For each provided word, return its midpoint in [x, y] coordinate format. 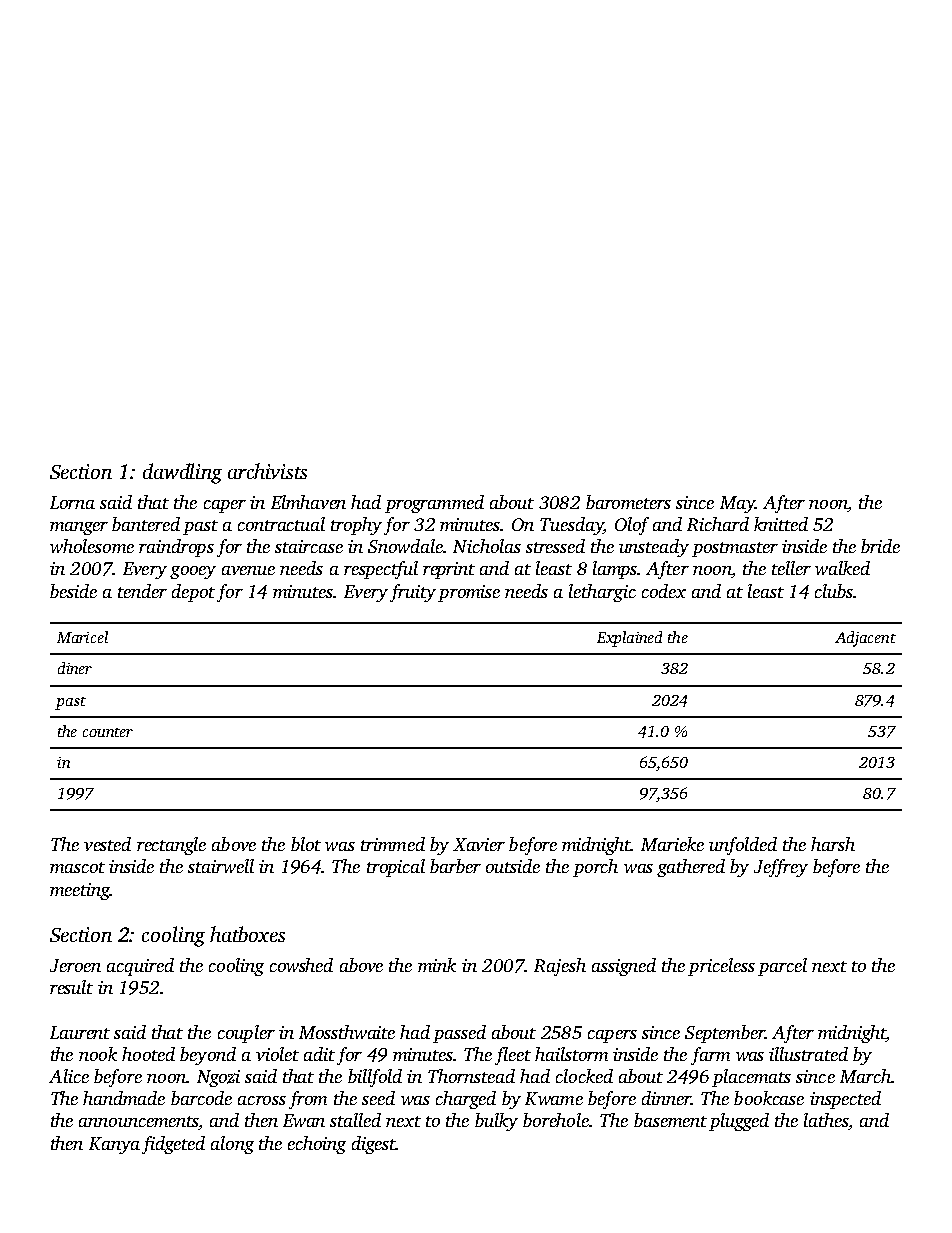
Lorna [72, 502]
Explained [629, 639]
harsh [833, 844]
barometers [628, 502]
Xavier [479, 844]
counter [108, 732]
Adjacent [865, 639]
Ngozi [218, 1078]
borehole [556, 1120]
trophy [356, 526]
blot [306, 844]
